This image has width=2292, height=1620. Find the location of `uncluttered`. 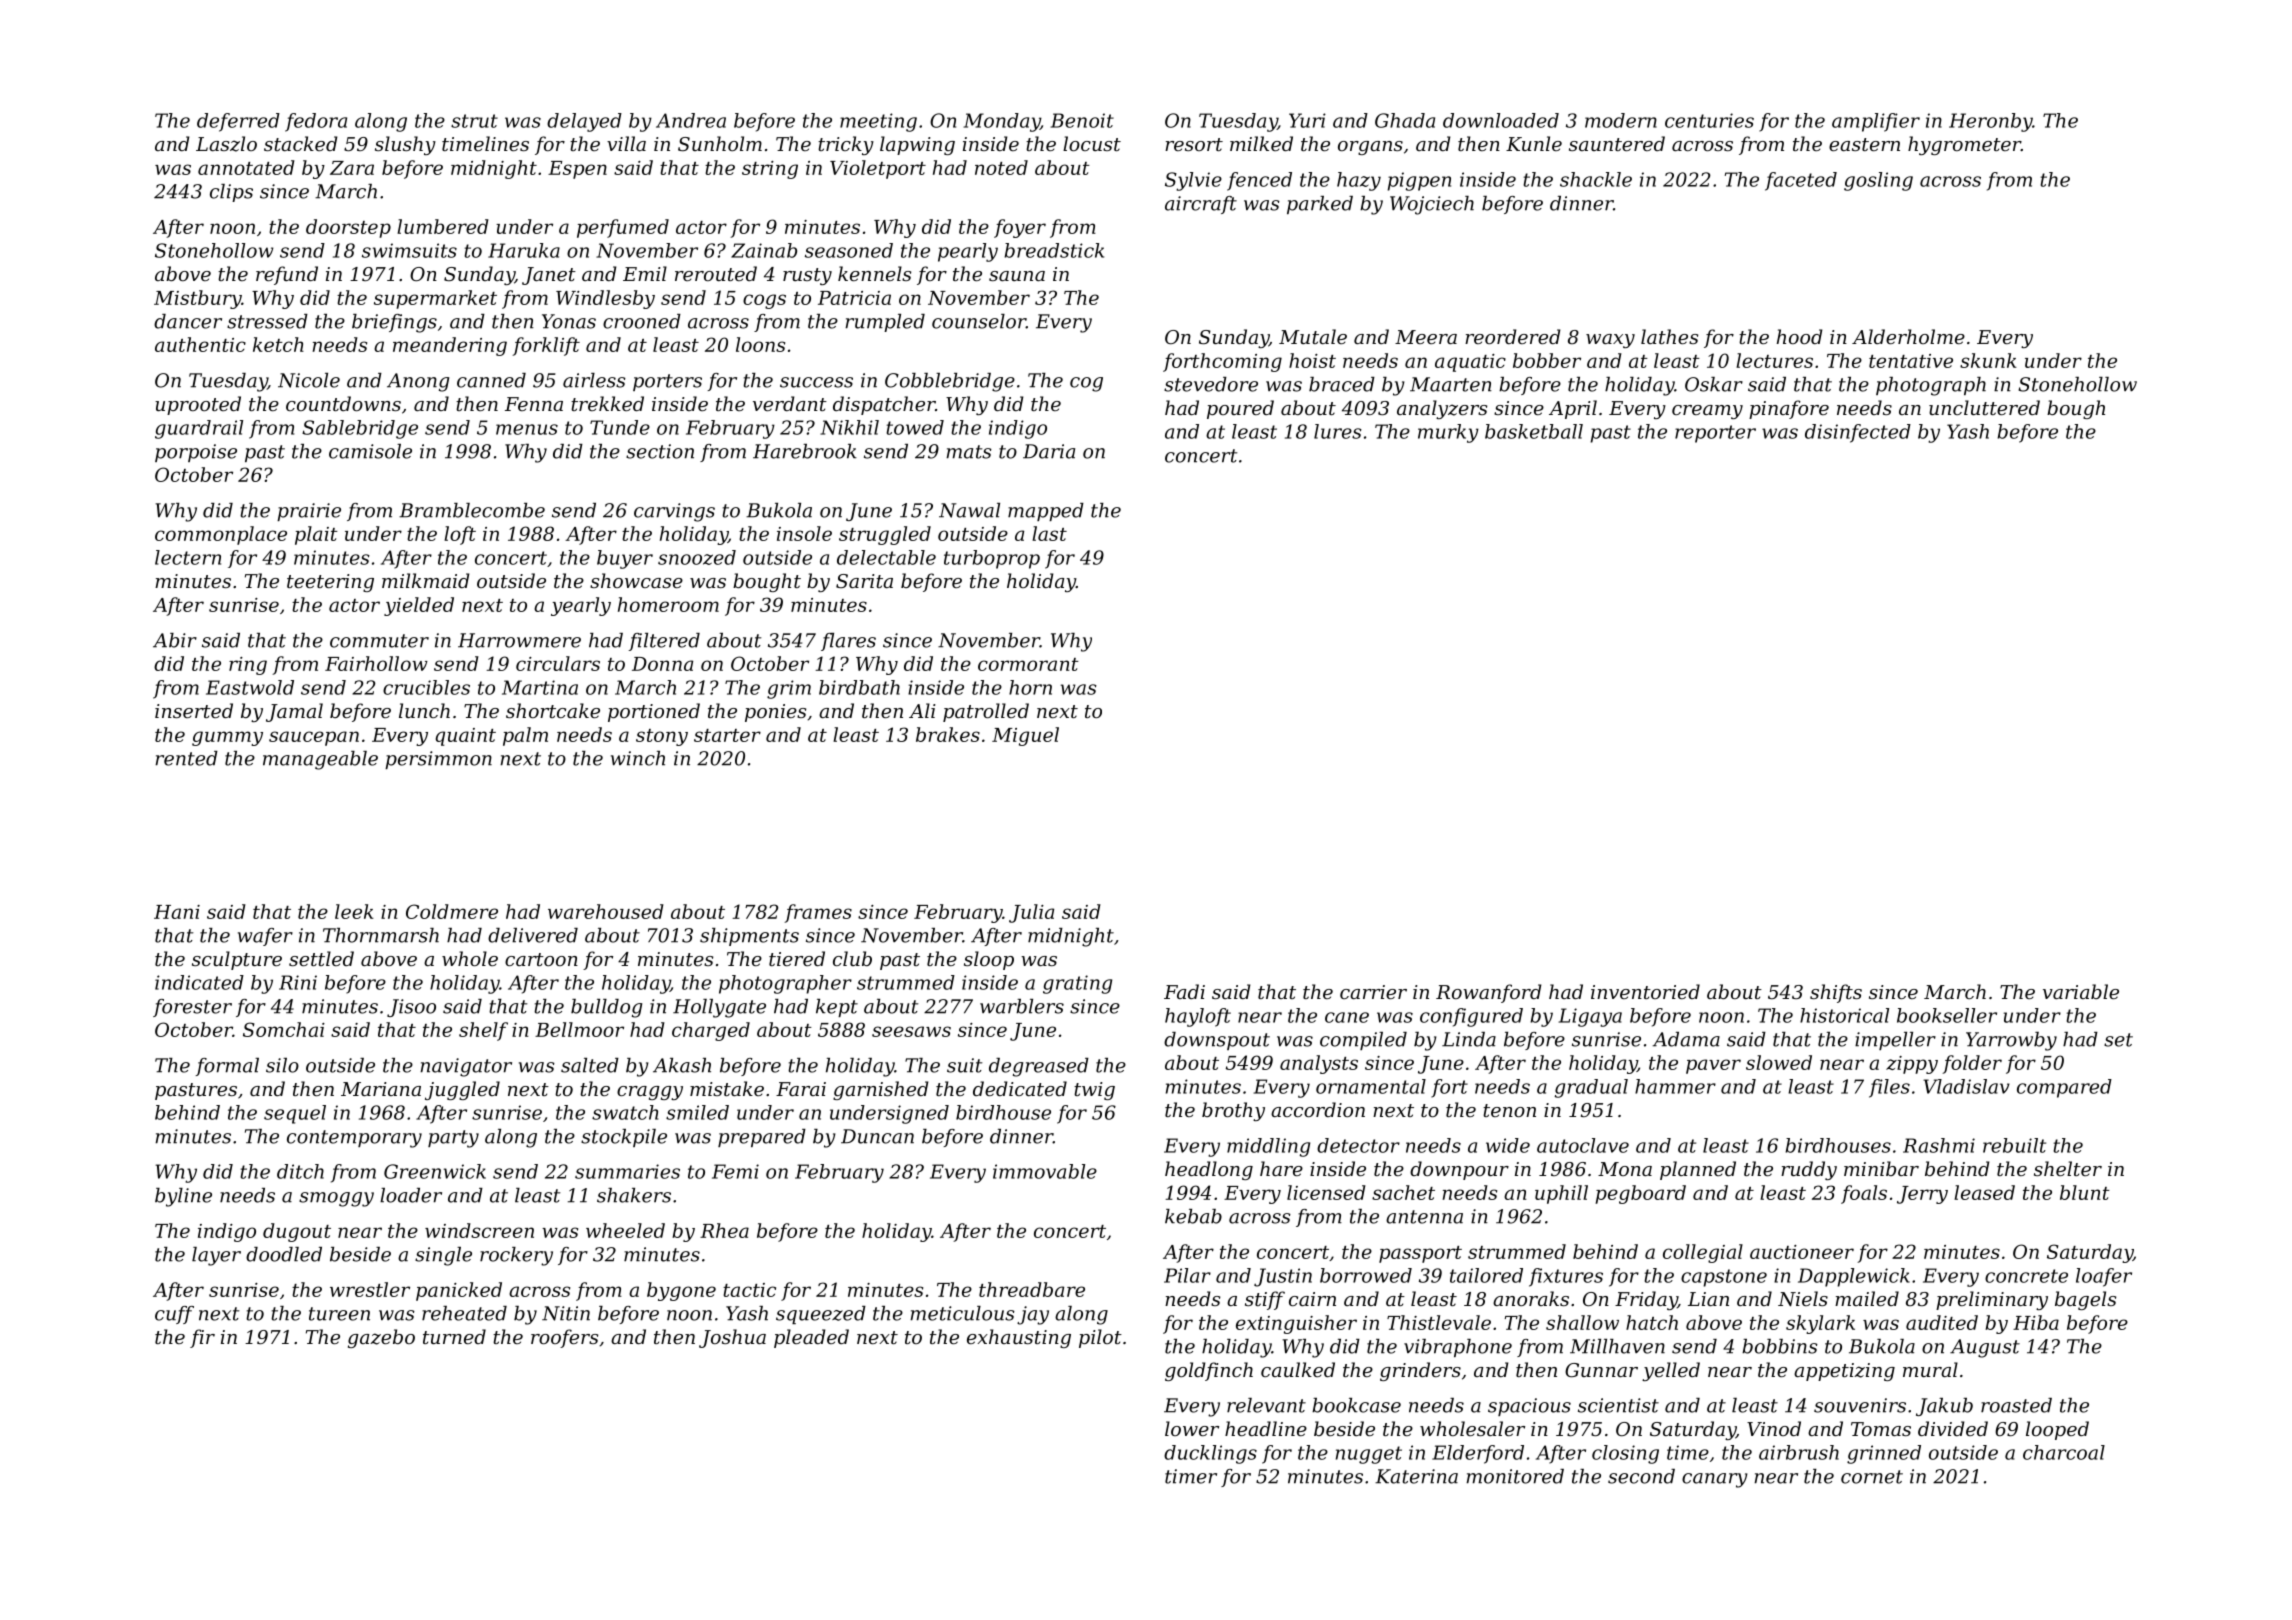

uncluttered is located at coordinates (1984, 407).
